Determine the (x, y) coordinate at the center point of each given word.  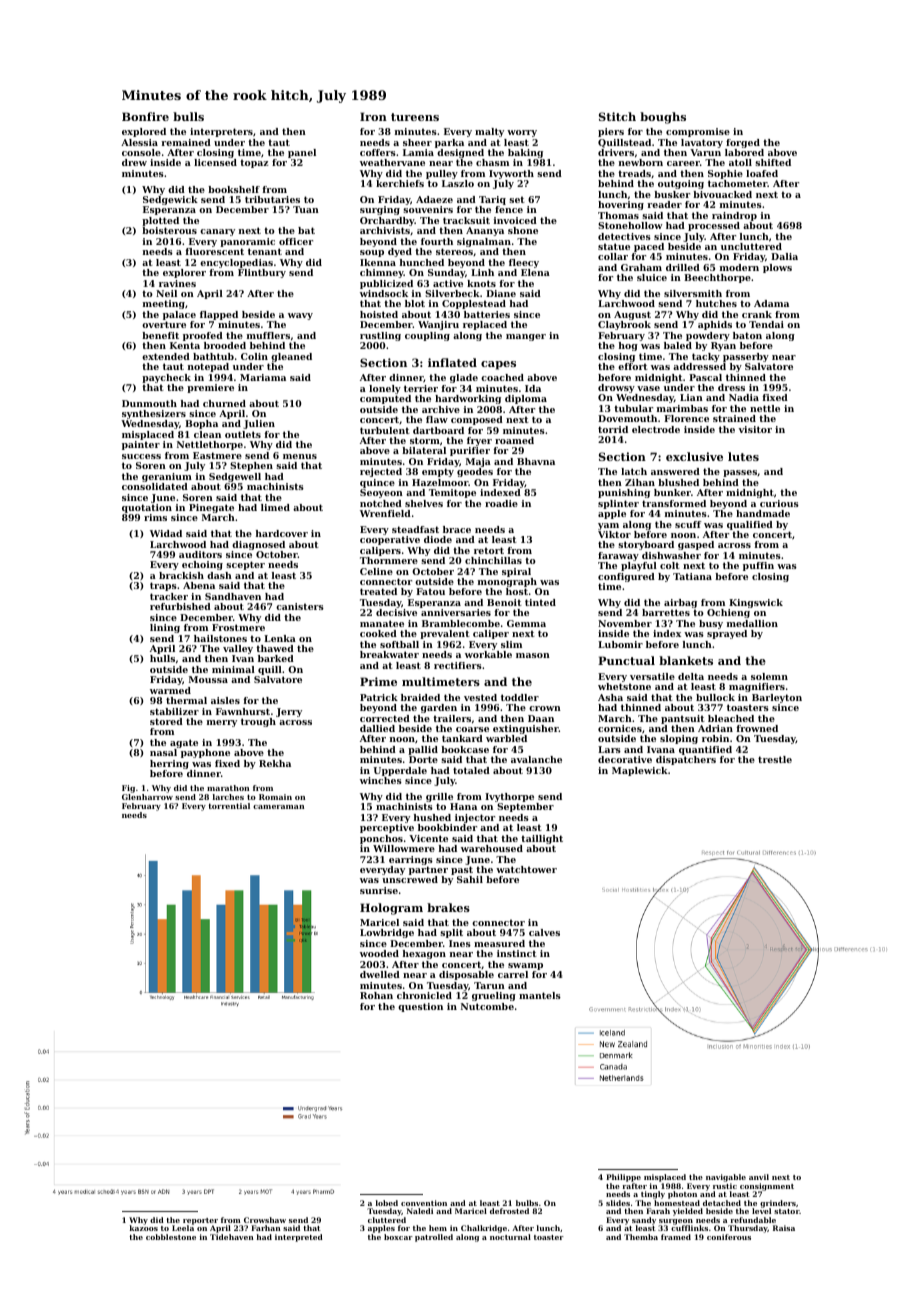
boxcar (398, 1237)
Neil (166, 293)
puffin (758, 566)
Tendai (766, 324)
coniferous (729, 1237)
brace (457, 529)
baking (525, 153)
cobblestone (171, 1237)
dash (219, 575)
